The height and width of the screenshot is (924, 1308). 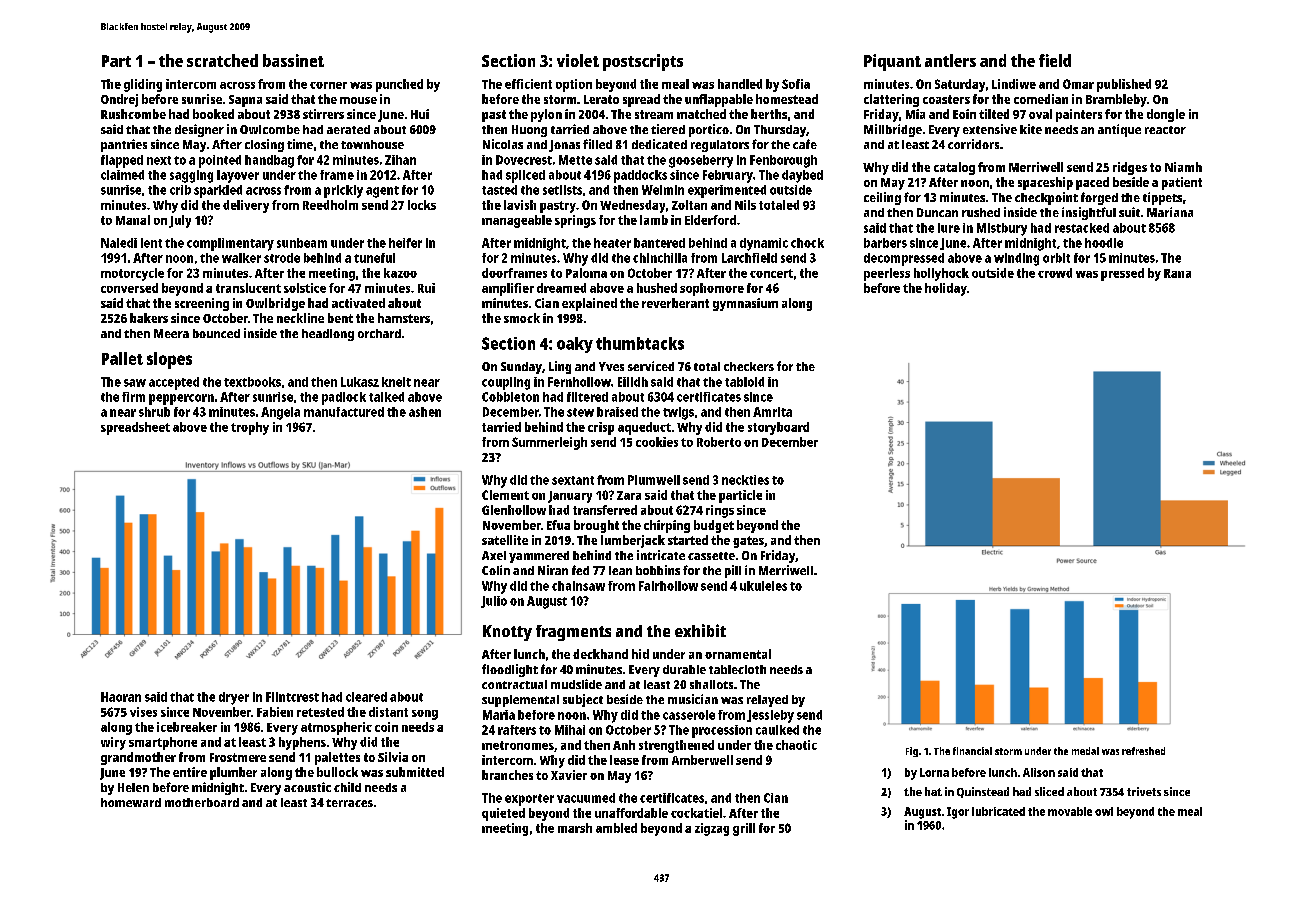 What do you see at coordinates (154, 412) in the screenshot?
I see `shrub` at bounding box center [154, 412].
